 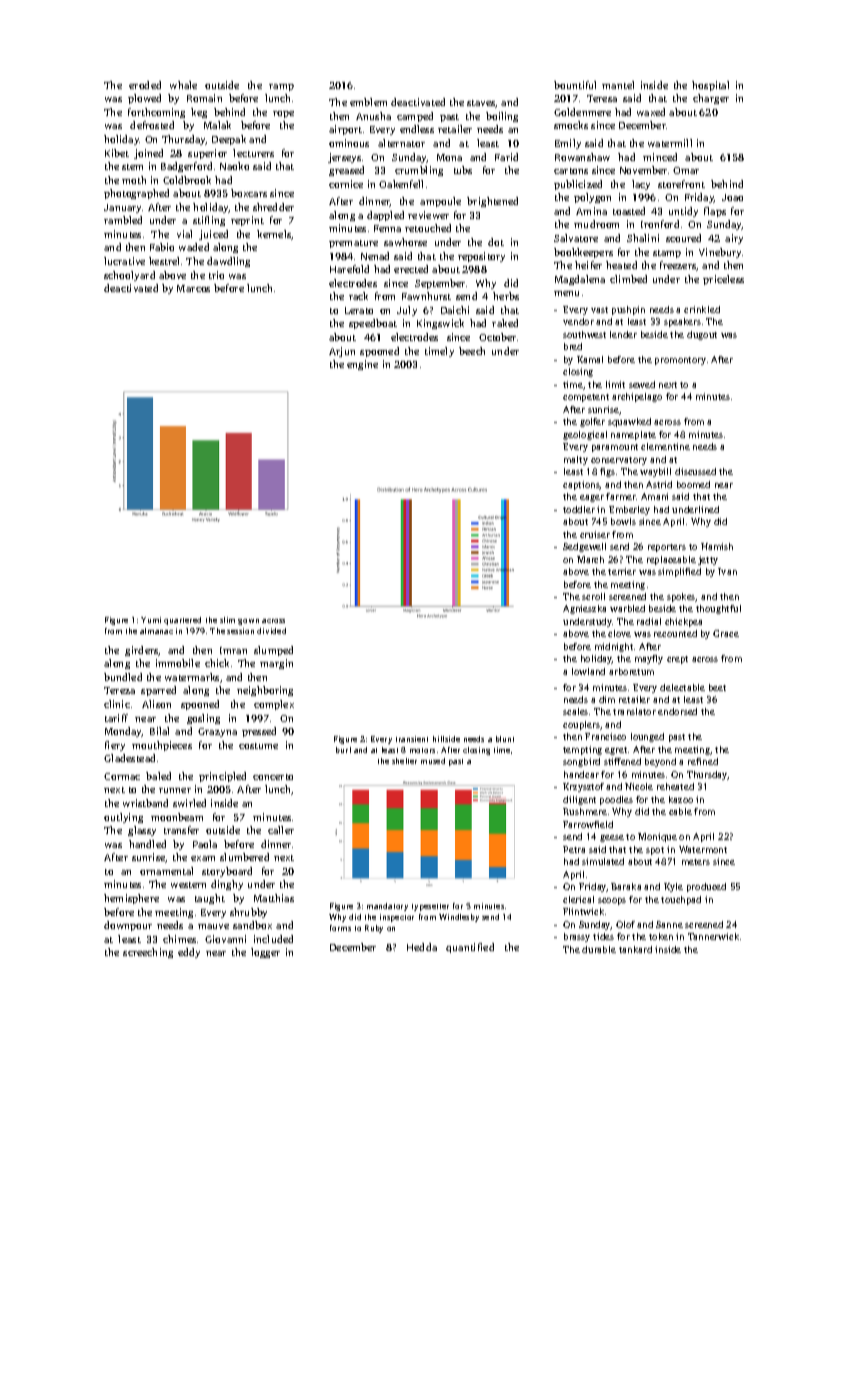 What do you see at coordinates (342, 352) in the page?
I see `Arjun` at bounding box center [342, 352].
